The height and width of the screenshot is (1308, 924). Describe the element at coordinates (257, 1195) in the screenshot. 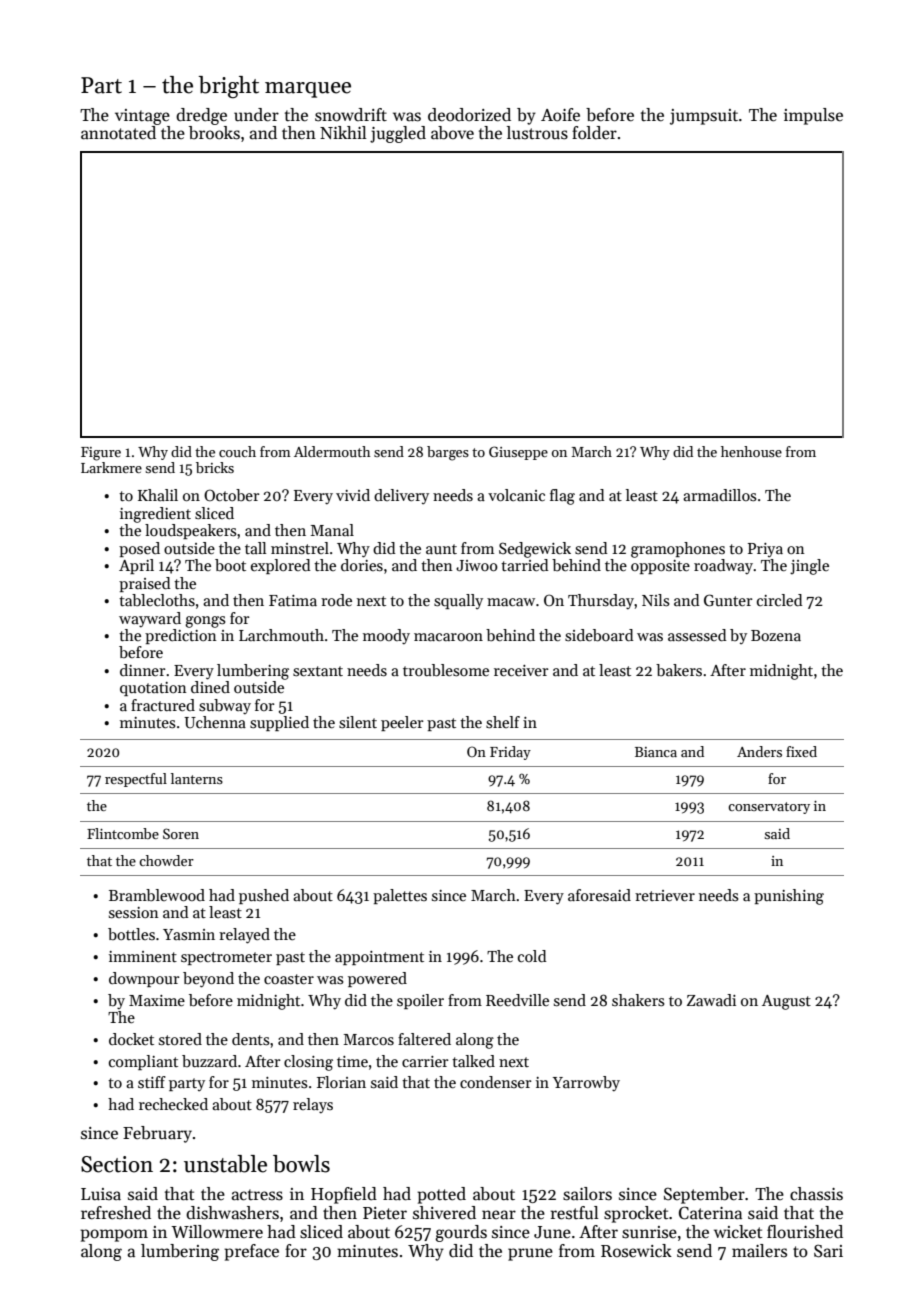

I see `actress` at that location.
